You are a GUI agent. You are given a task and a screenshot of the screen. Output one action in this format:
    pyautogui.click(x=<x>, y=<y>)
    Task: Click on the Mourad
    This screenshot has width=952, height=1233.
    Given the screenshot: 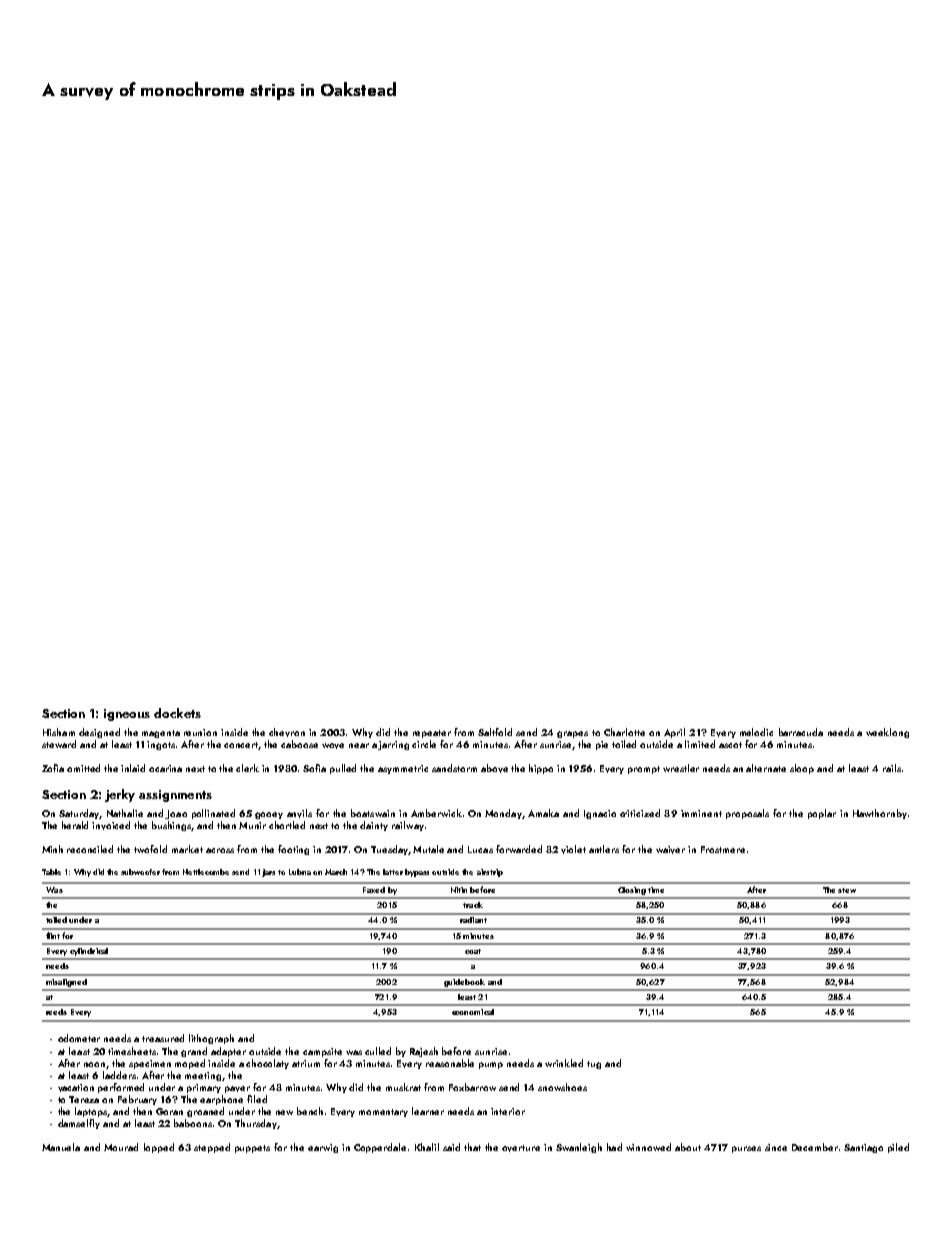 What is the action you would take?
    pyautogui.click(x=121, y=1147)
